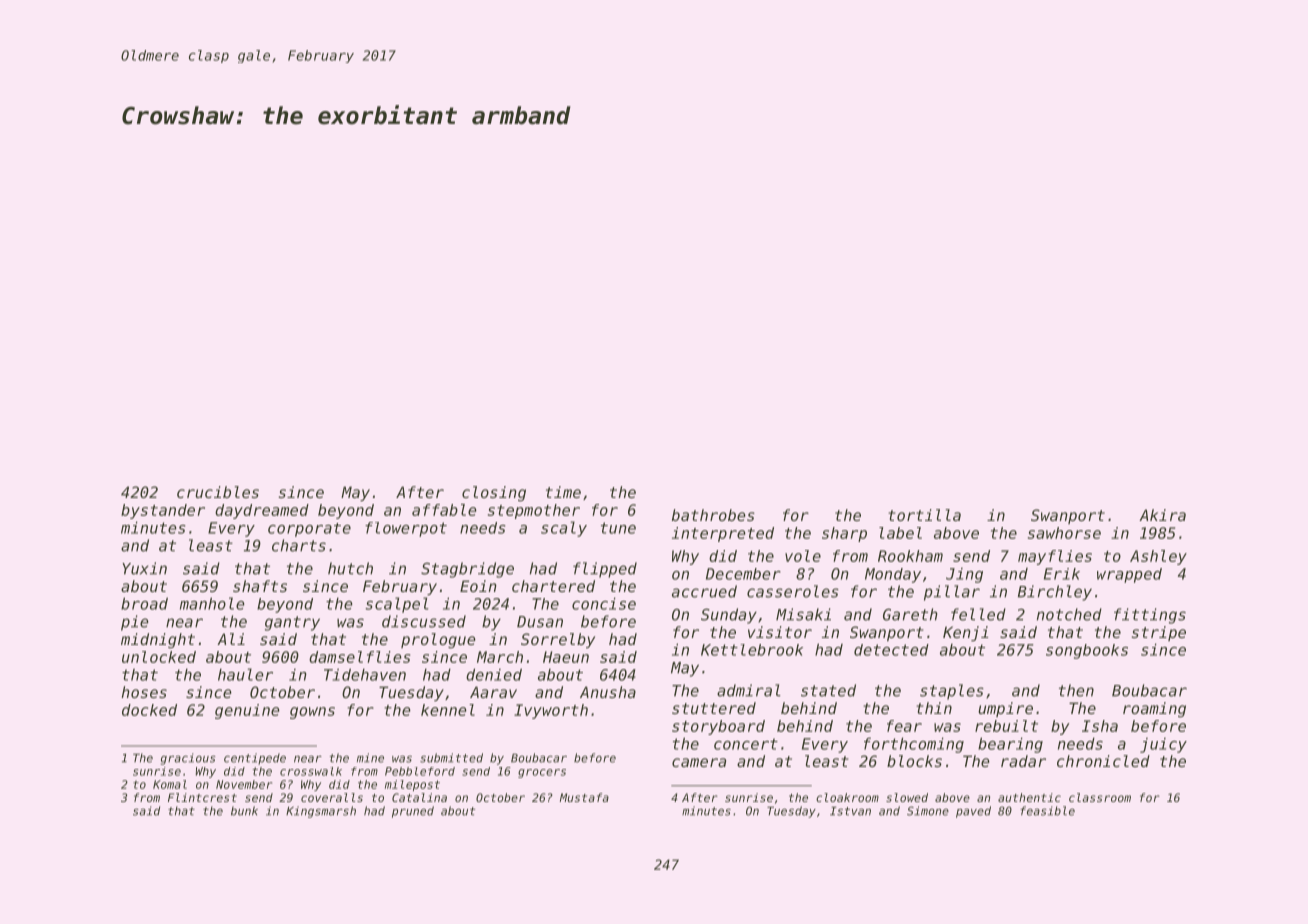 This screenshot has width=1308, height=924. Describe the element at coordinates (713, 515) in the screenshot. I see `bathrobes` at that location.
